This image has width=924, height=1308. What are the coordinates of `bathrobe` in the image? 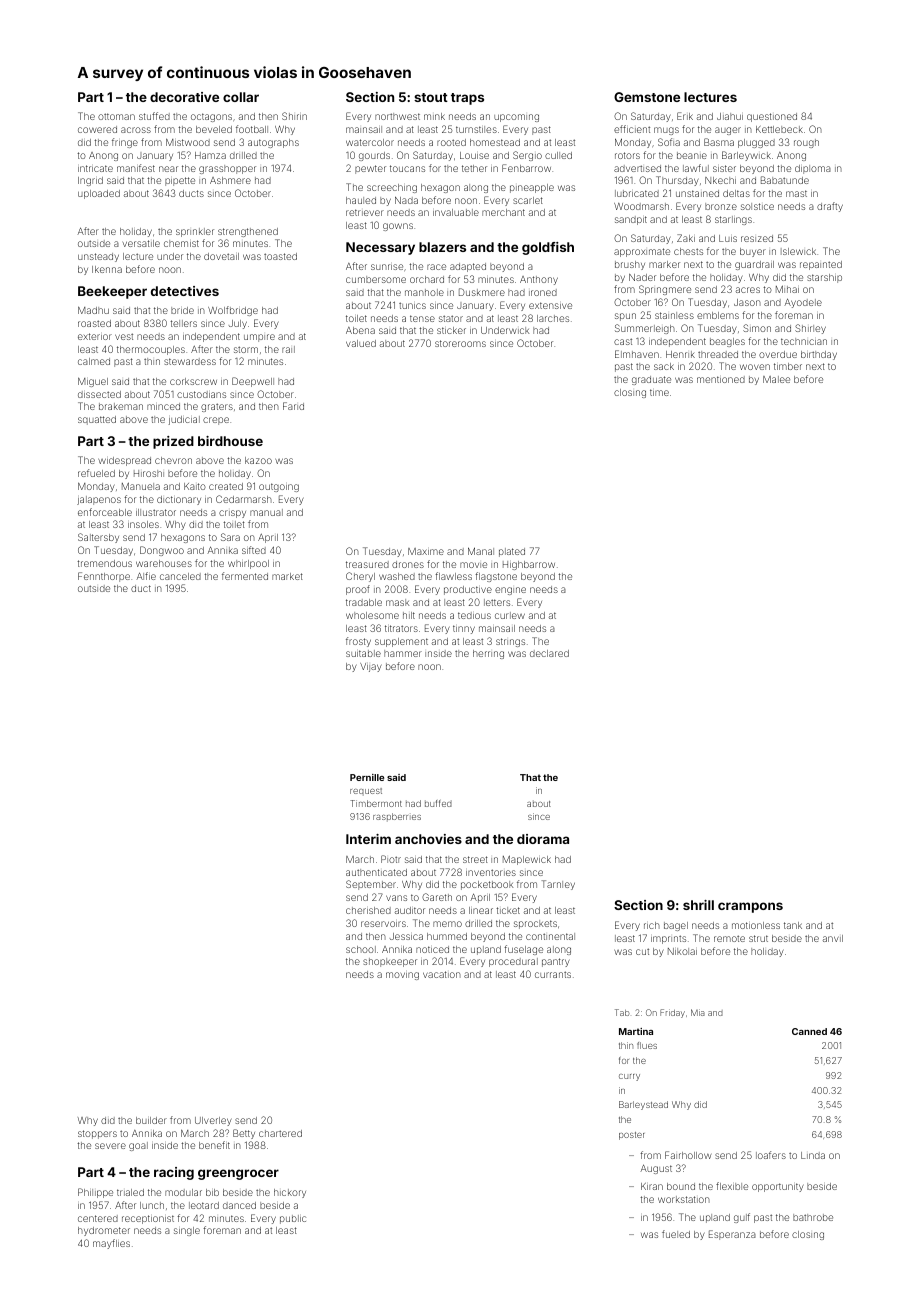 It's located at (813, 1217).
